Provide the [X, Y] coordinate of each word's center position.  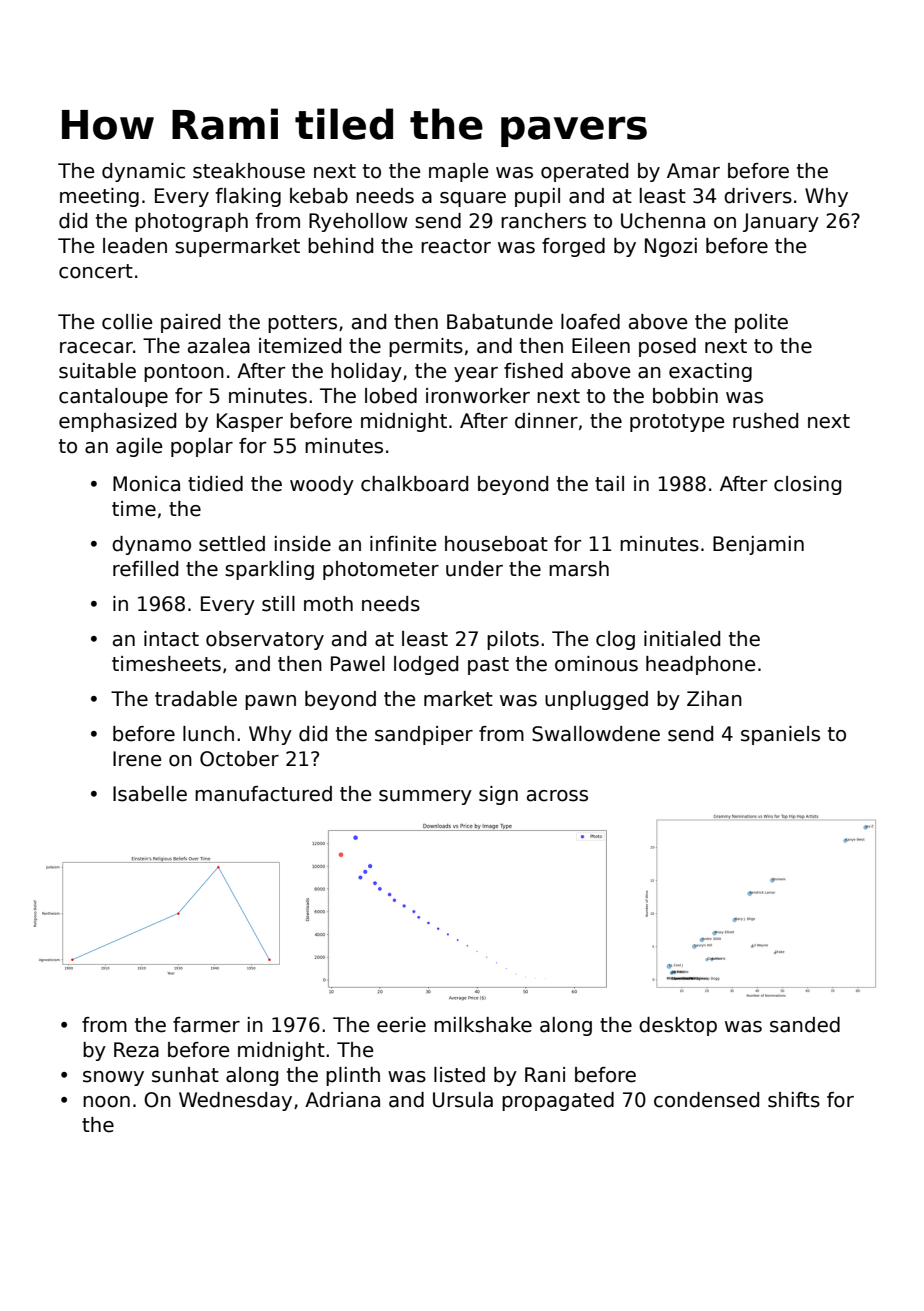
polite [761, 323]
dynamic [143, 172]
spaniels [780, 735]
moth [328, 604]
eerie [401, 1025]
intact [171, 639]
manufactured [263, 794]
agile [139, 447]
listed [459, 1075]
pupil [537, 197]
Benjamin [758, 545]
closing [807, 485]
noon [106, 1102]
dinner [546, 421]
